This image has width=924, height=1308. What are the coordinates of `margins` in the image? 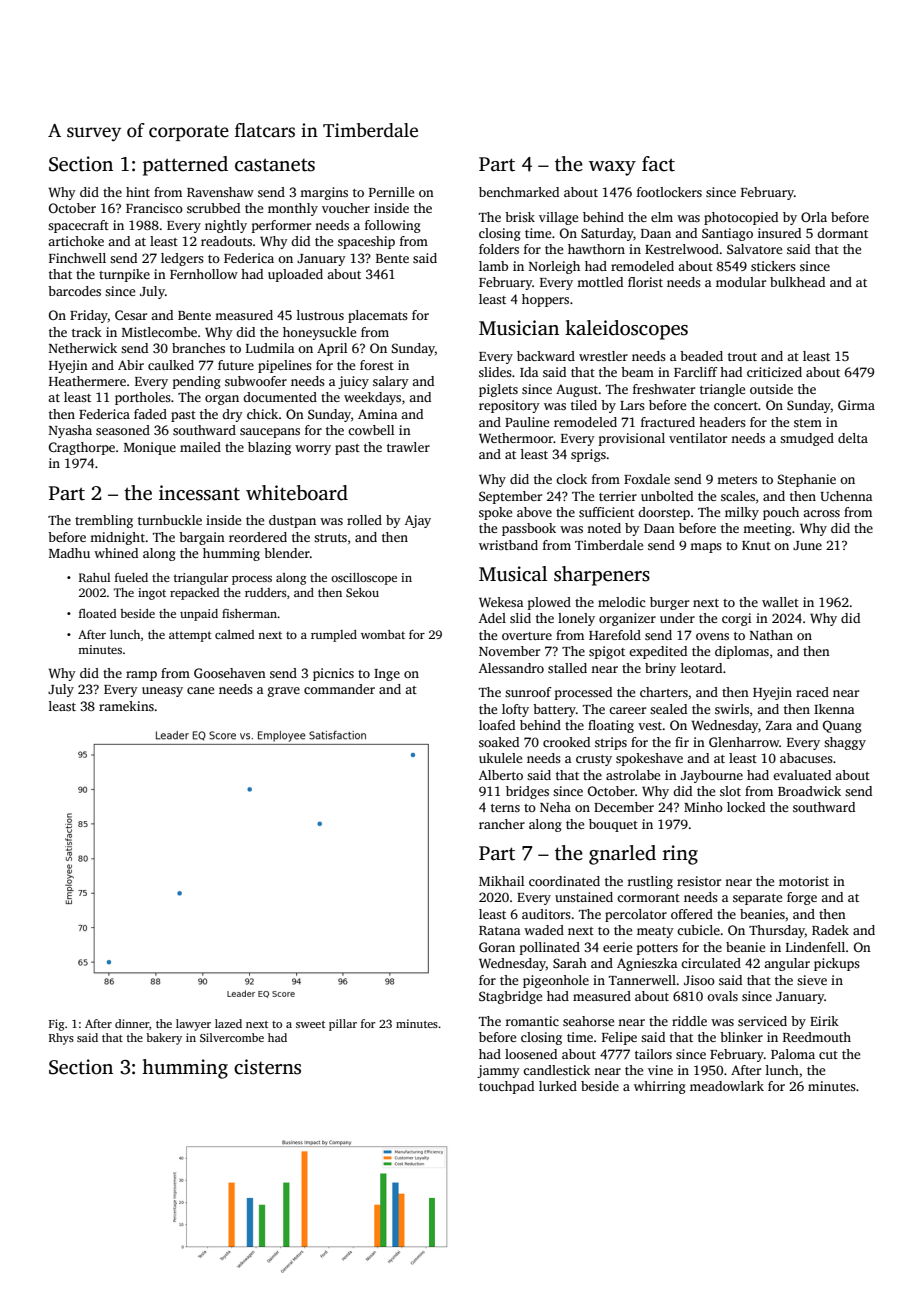 It's located at (324, 193).
